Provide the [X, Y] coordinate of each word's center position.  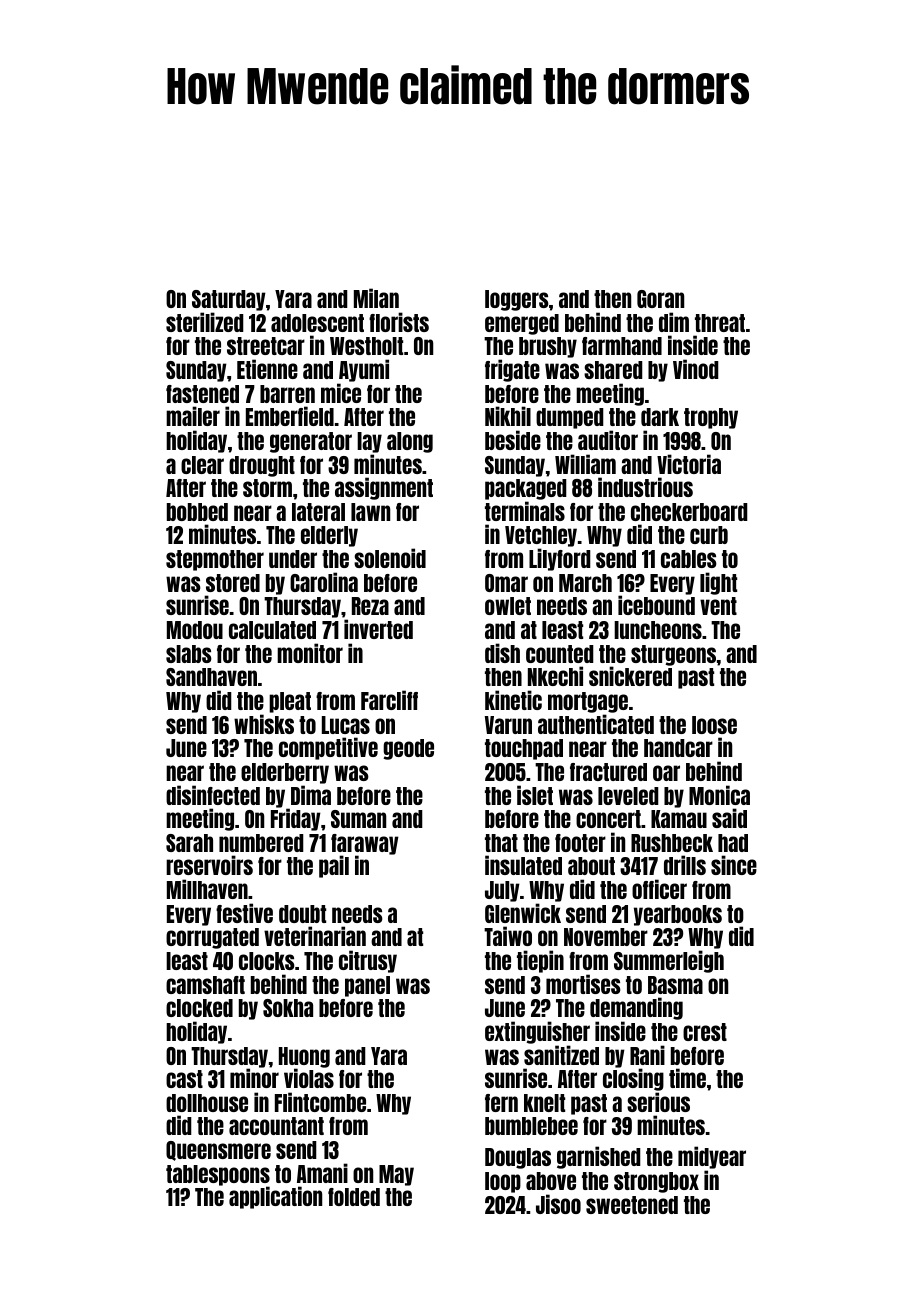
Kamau [679, 819]
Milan [376, 298]
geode [408, 749]
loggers [517, 300]
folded [354, 1197]
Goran [660, 299]
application [275, 1198]
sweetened [632, 1205]
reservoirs [209, 865]
